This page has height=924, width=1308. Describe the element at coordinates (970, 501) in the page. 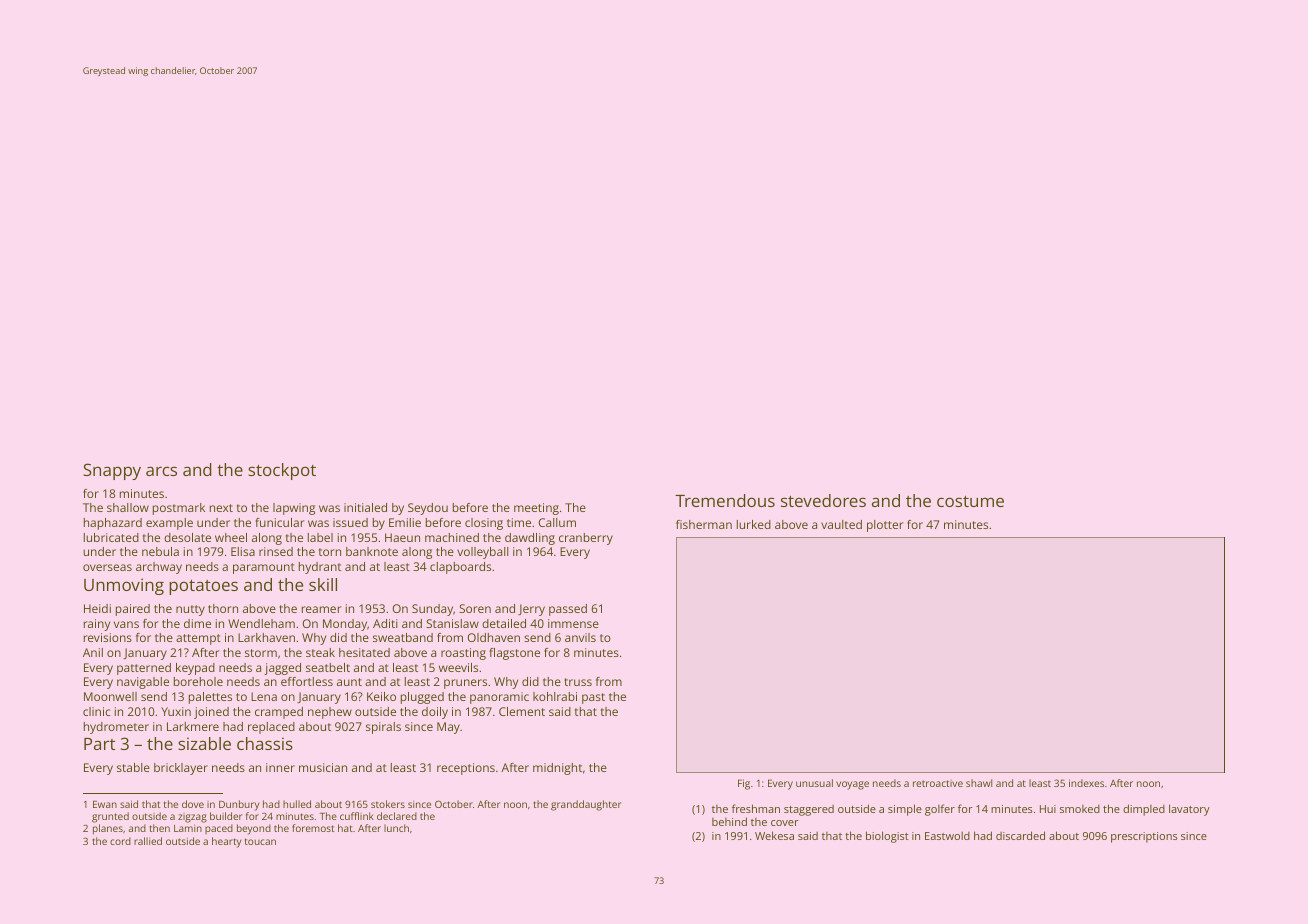

I see `costume` at that location.
